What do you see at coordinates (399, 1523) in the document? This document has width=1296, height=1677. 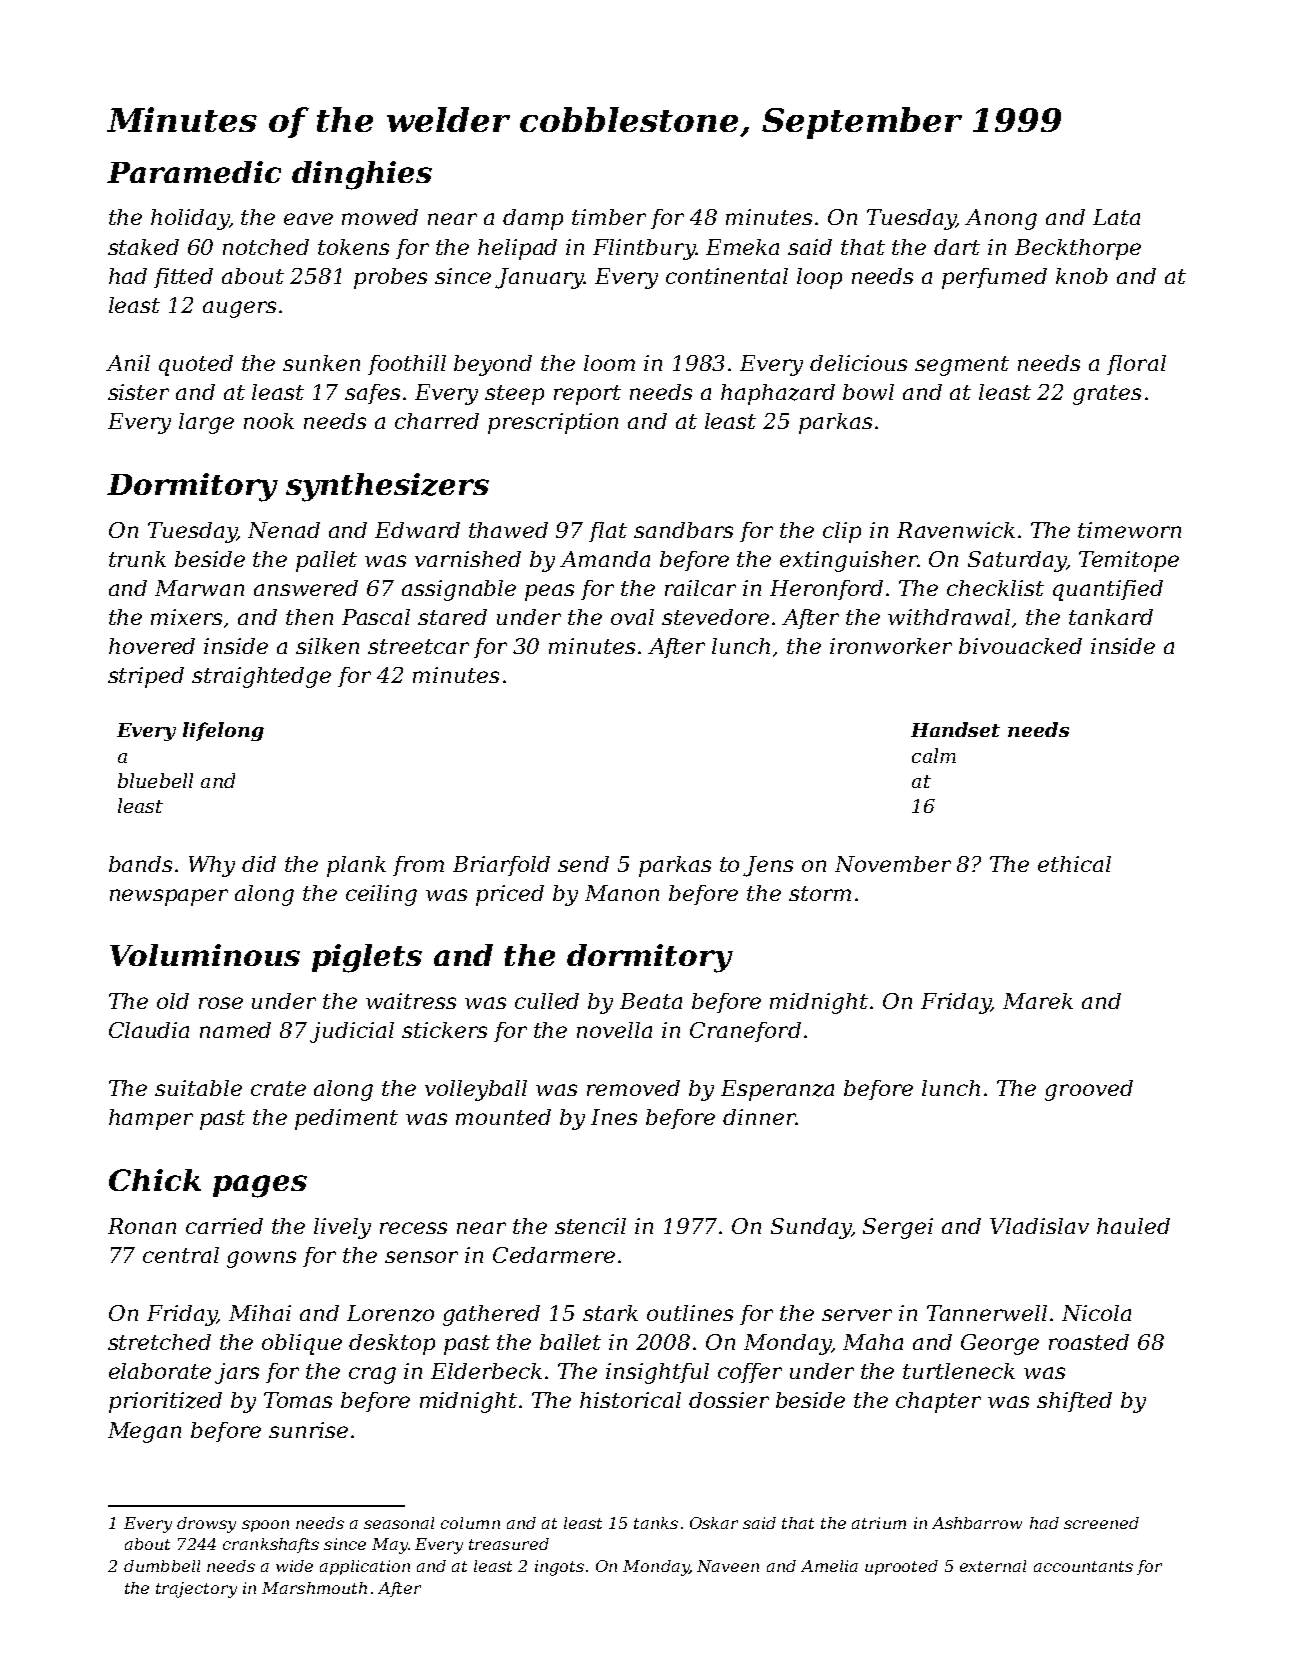 I see `seasonal` at bounding box center [399, 1523].
